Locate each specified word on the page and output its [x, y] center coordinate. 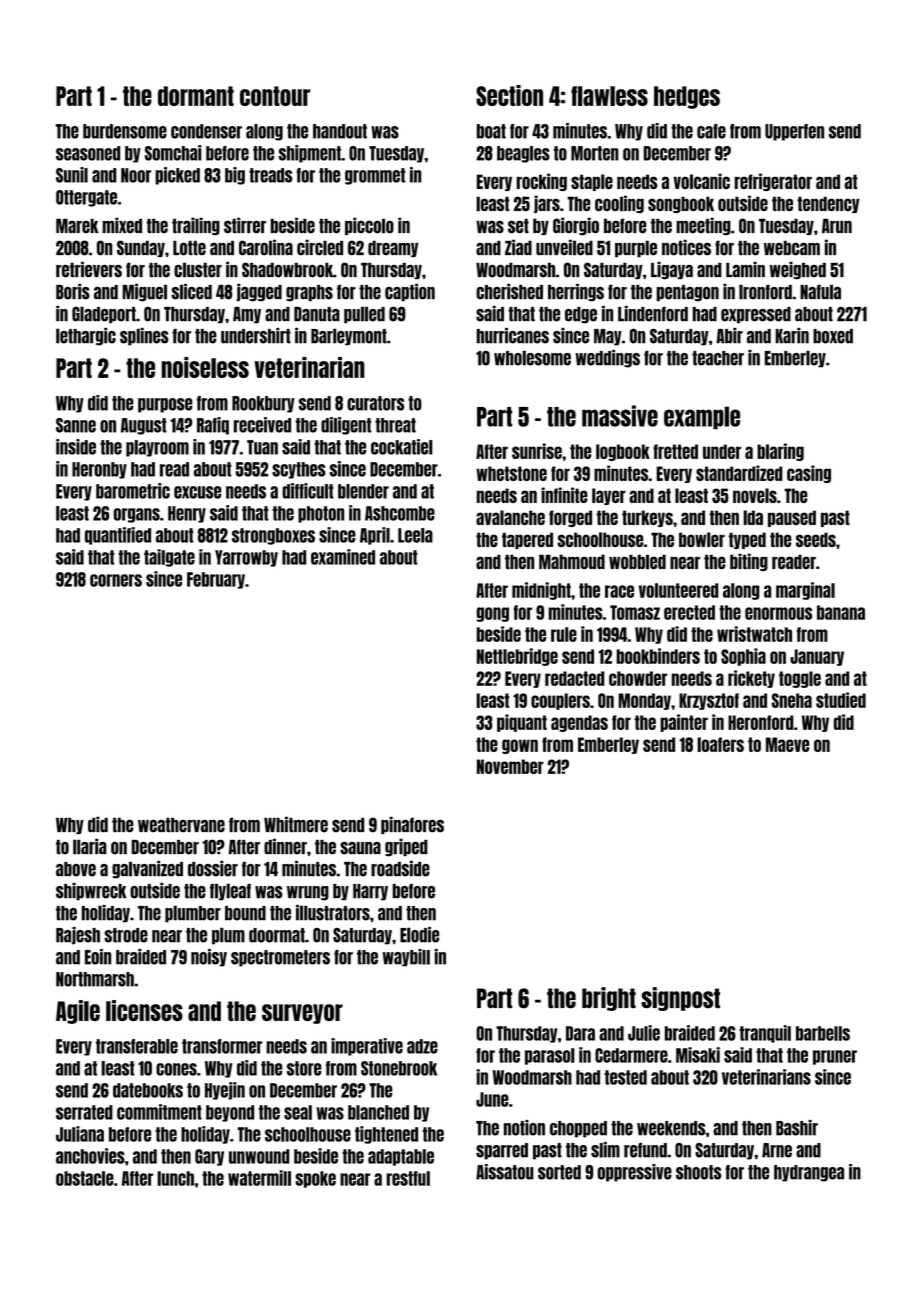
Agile [78, 1012]
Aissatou [505, 1172]
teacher [718, 358]
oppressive [634, 1173]
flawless [609, 96]
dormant [196, 96]
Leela [415, 535]
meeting [703, 226]
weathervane [181, 825]
